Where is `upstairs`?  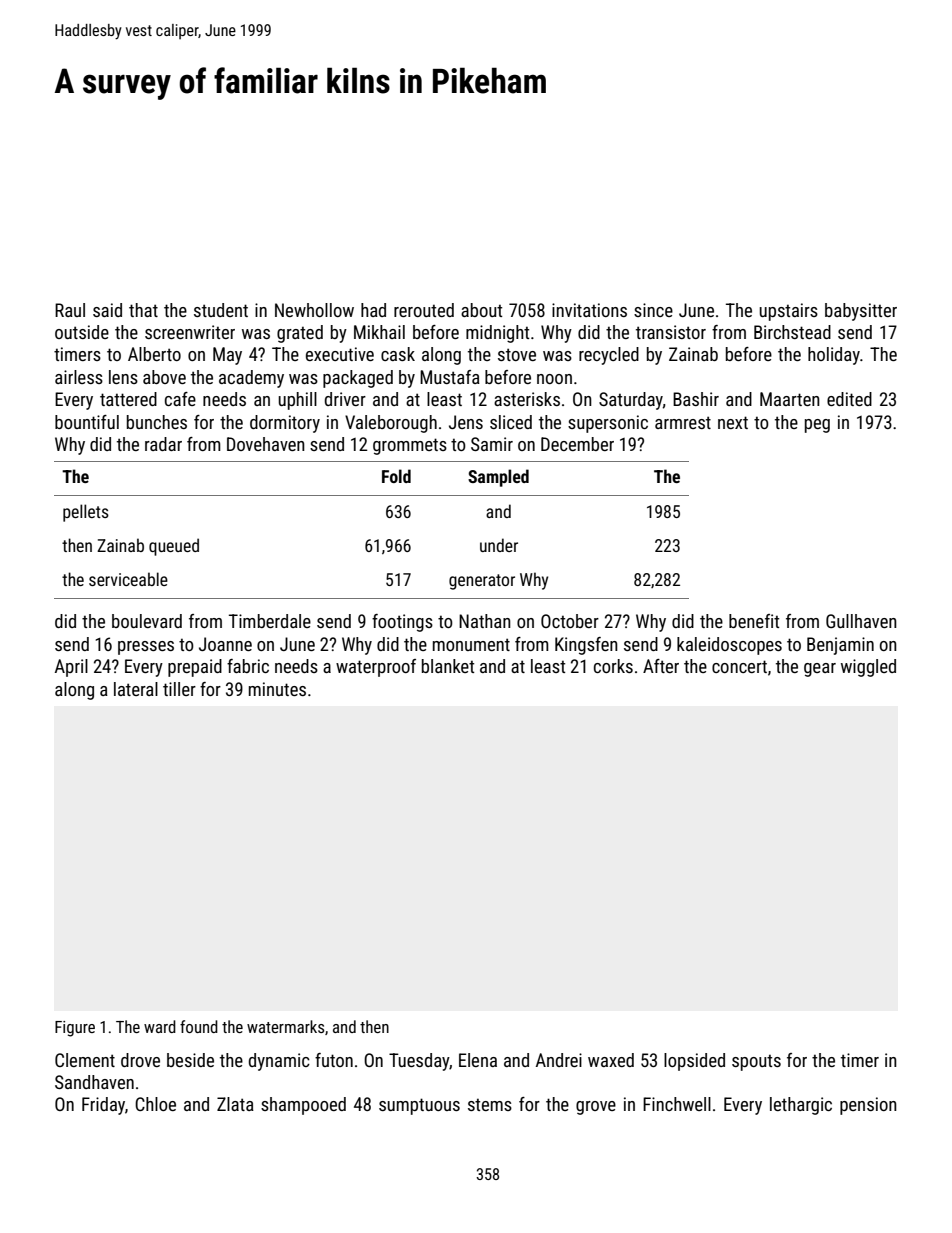
upstairs is located at coordinates (789, 312).
